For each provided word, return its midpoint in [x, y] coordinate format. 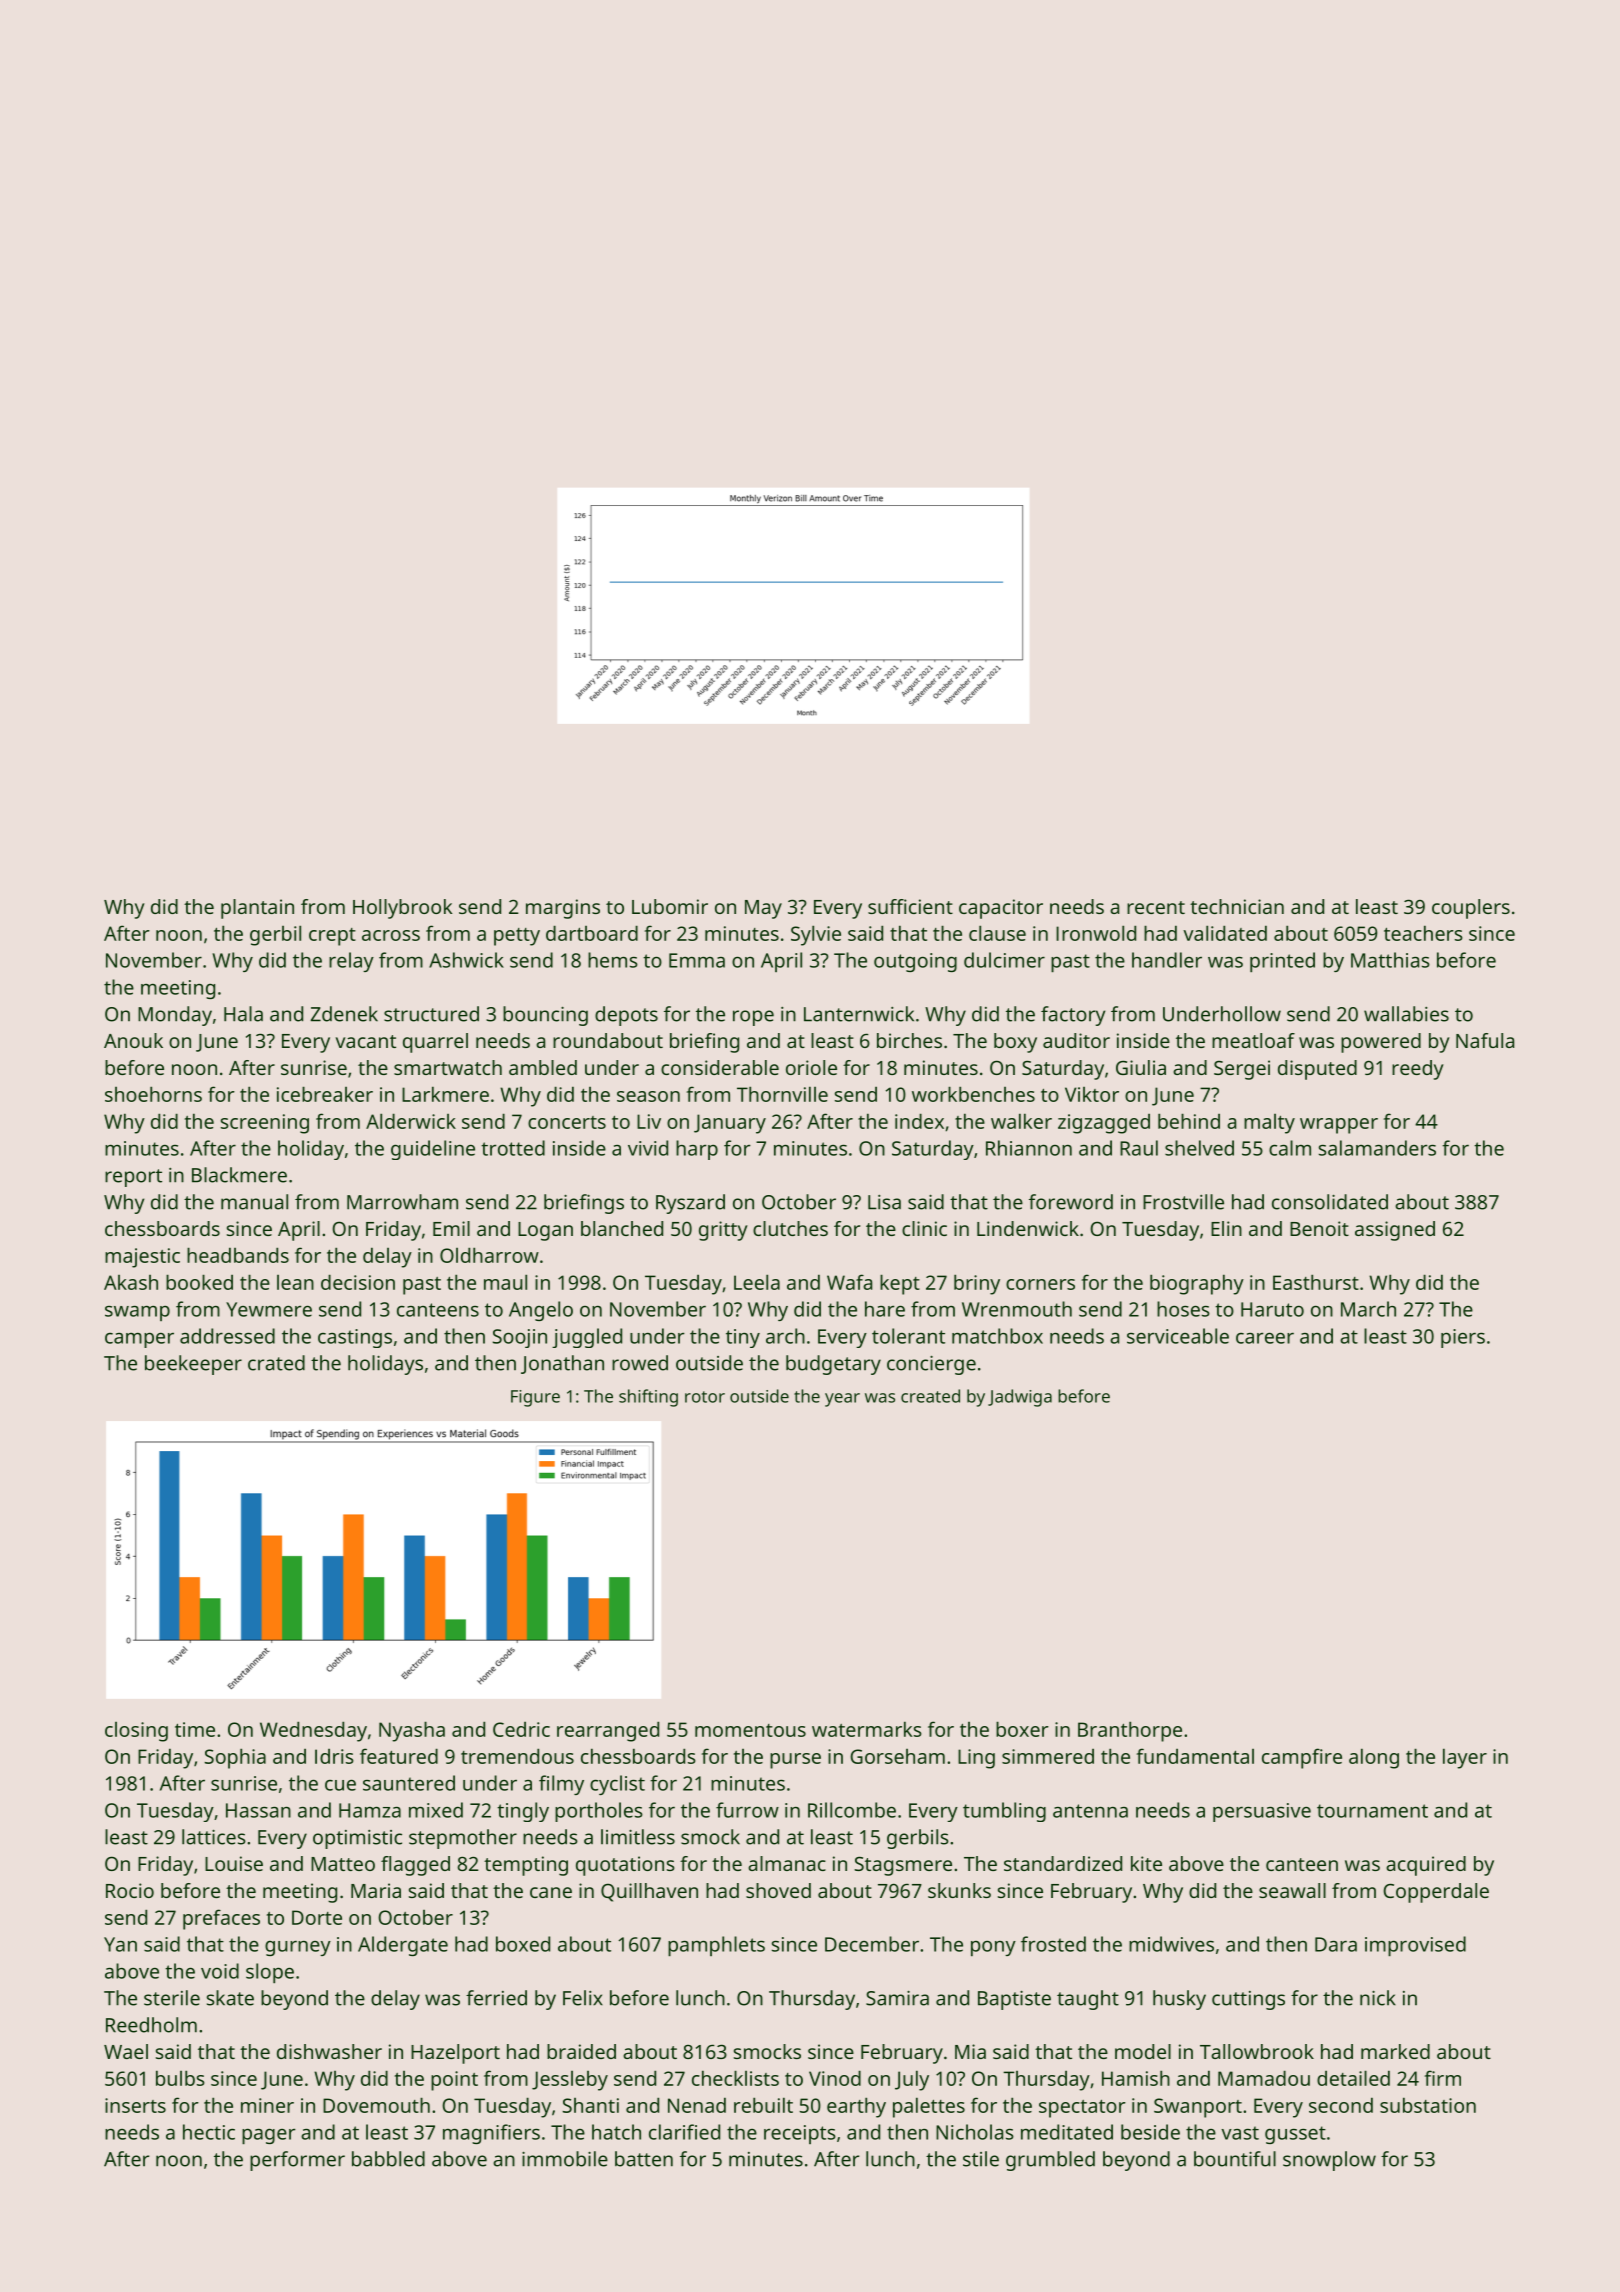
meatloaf [1253, 1040]
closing [136, 1732]
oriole [811, 1067]
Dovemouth [376, 2105]
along [1374, 1758]
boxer [1022, 1729]
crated [276, 1363]
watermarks [867, 1729]
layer [1465, 1758]
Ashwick [466, 960]
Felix [583, 1998]
